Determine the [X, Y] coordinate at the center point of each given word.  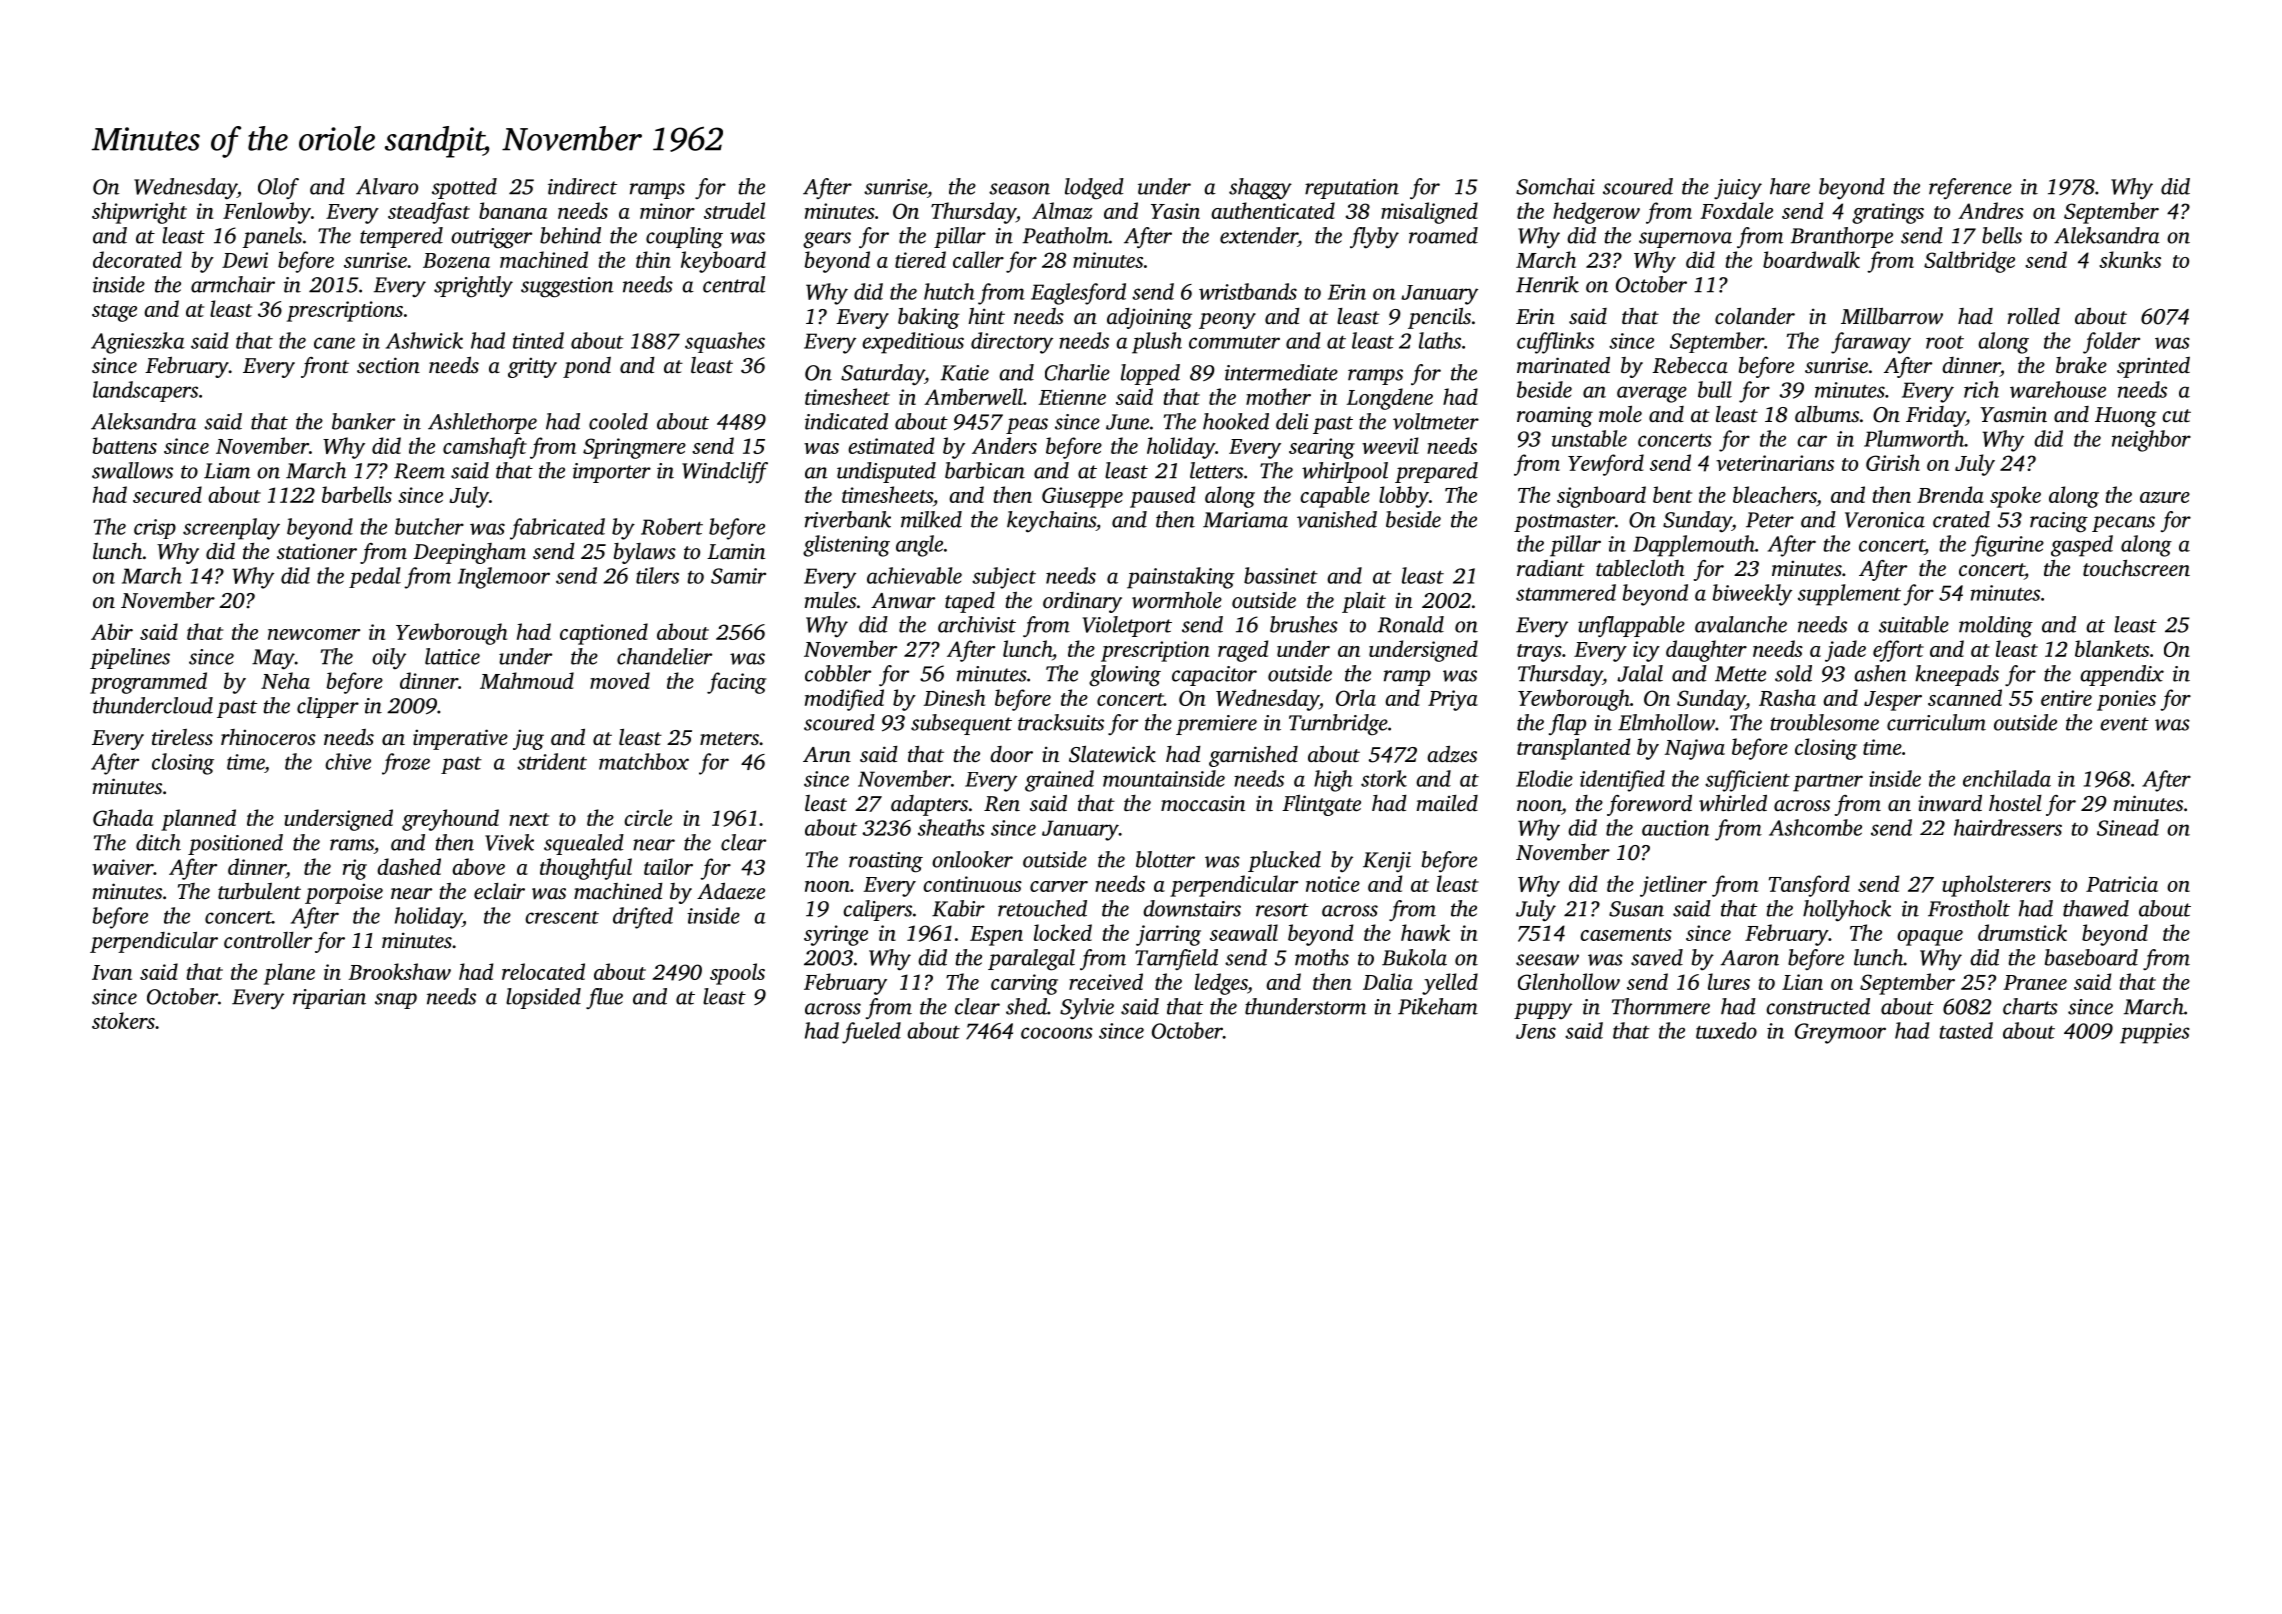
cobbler [838, 673]
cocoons [1057, 1033]
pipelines [130, 658]
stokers [123, 1020]
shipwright [139, 213]
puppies [2155, 1033]
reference [1970, 188]
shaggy [1260, 189]
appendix [2122, 675]
